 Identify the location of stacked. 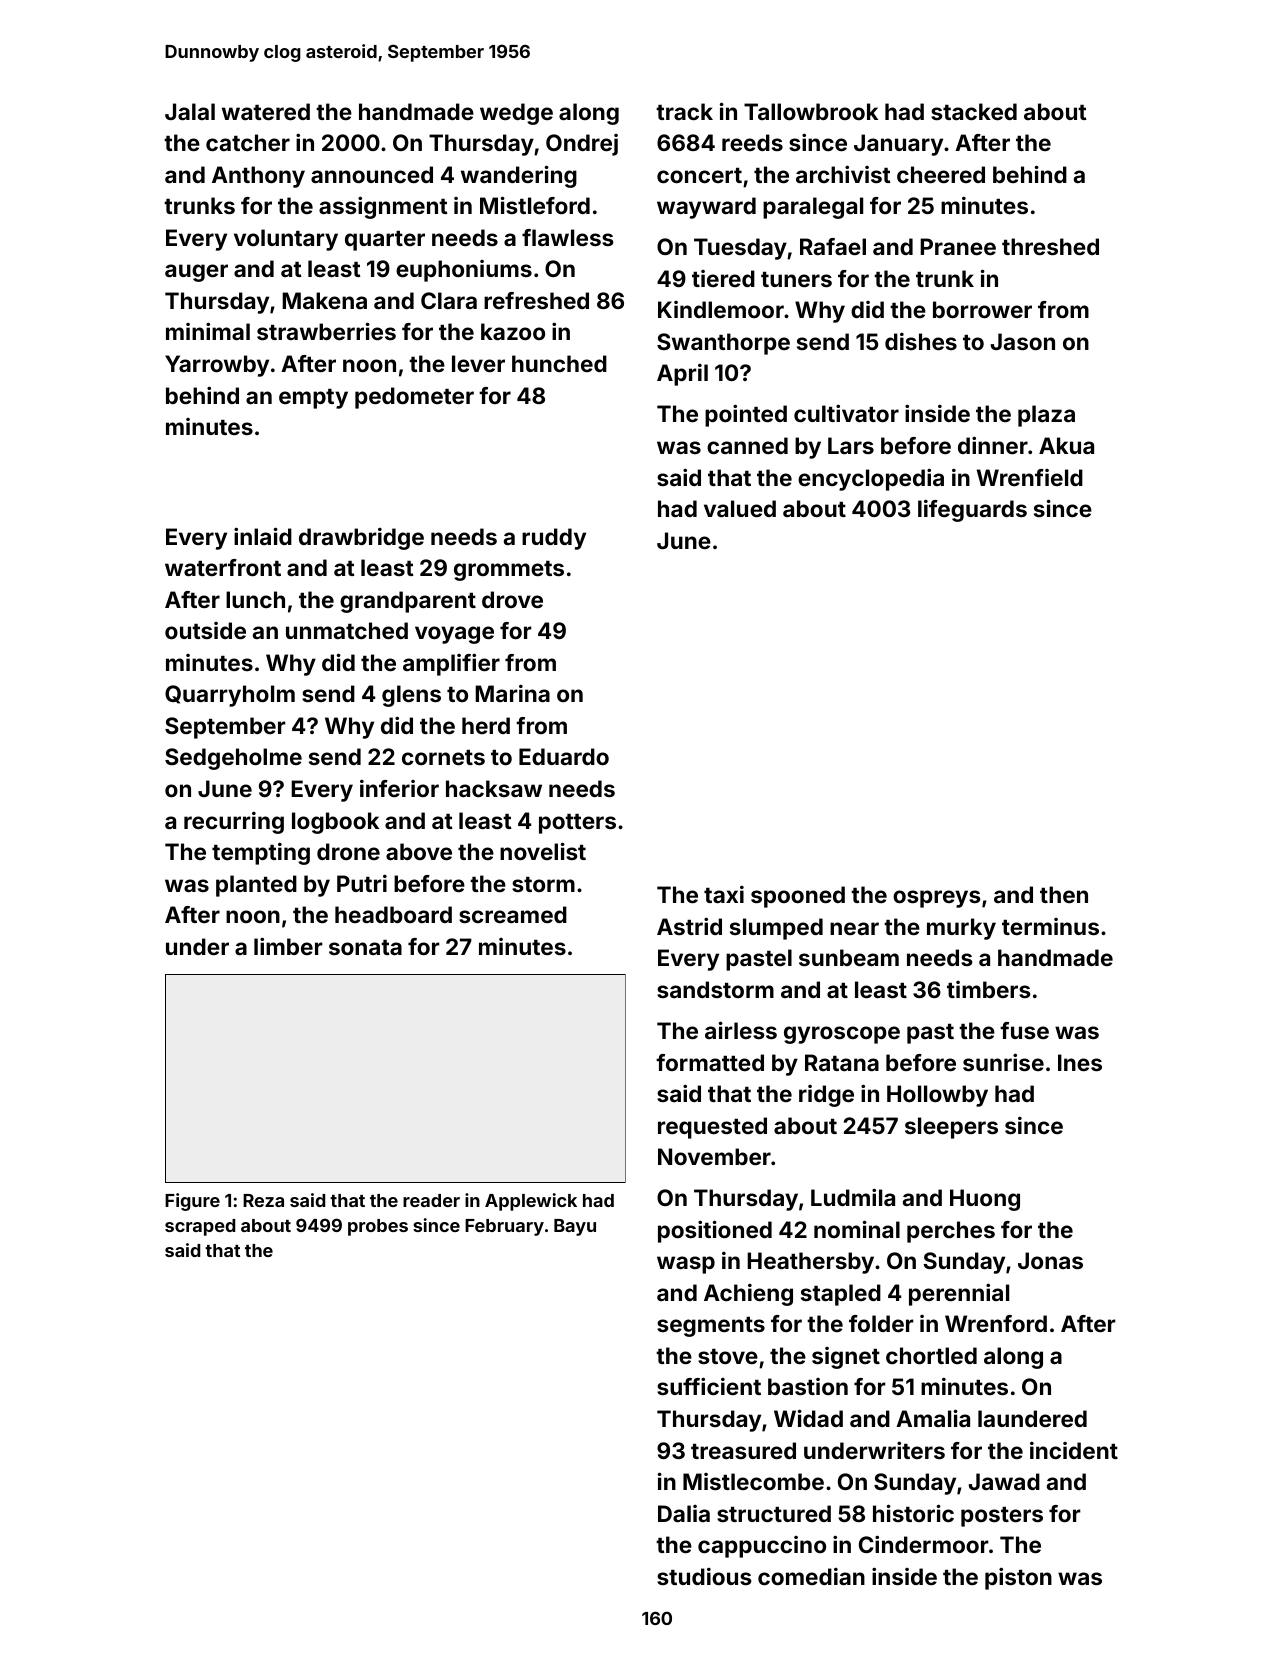
(974, 111).
